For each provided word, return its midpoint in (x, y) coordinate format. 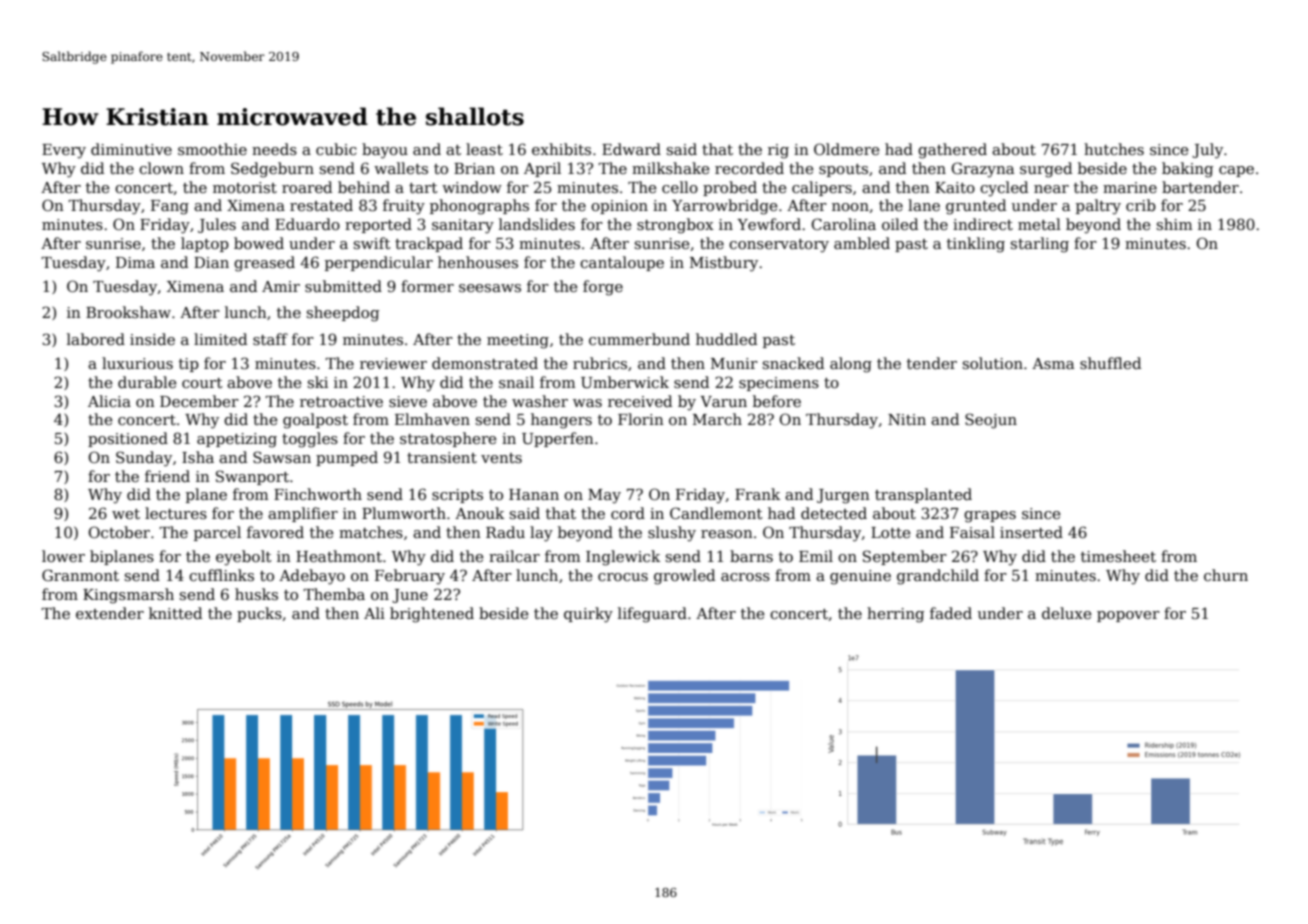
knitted (175, 613)
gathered (952, 151)
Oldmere (846, 149)
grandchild (938, 577)
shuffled (1110, 363)
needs (274, 149)
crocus (623, 577)
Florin (641, 419)
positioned (128, 439)
